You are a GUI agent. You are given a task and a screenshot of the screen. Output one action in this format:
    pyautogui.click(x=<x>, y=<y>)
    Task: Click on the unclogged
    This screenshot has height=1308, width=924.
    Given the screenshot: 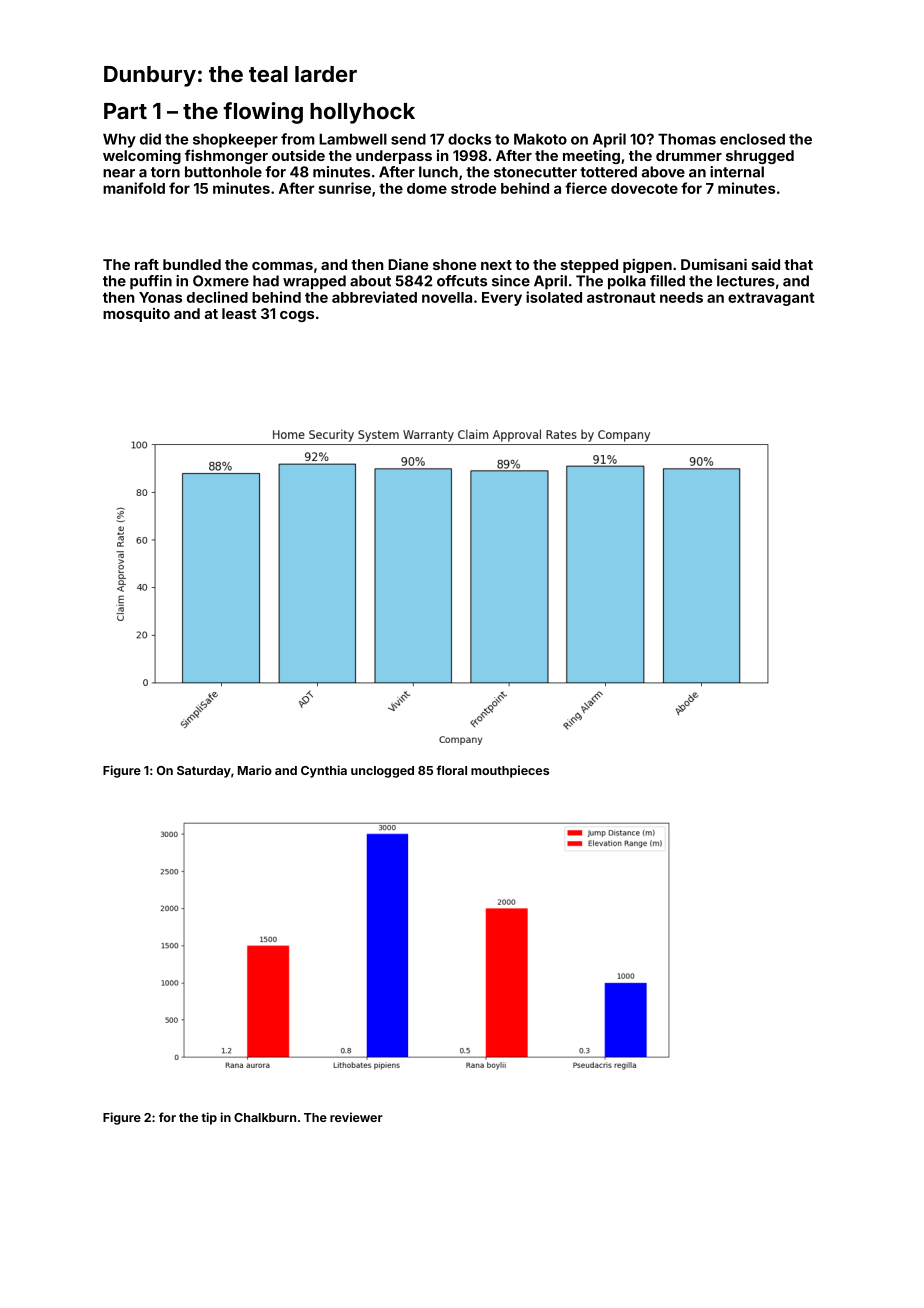 What is the action you would take?
    pyautogui.click(x=382, y=772)
